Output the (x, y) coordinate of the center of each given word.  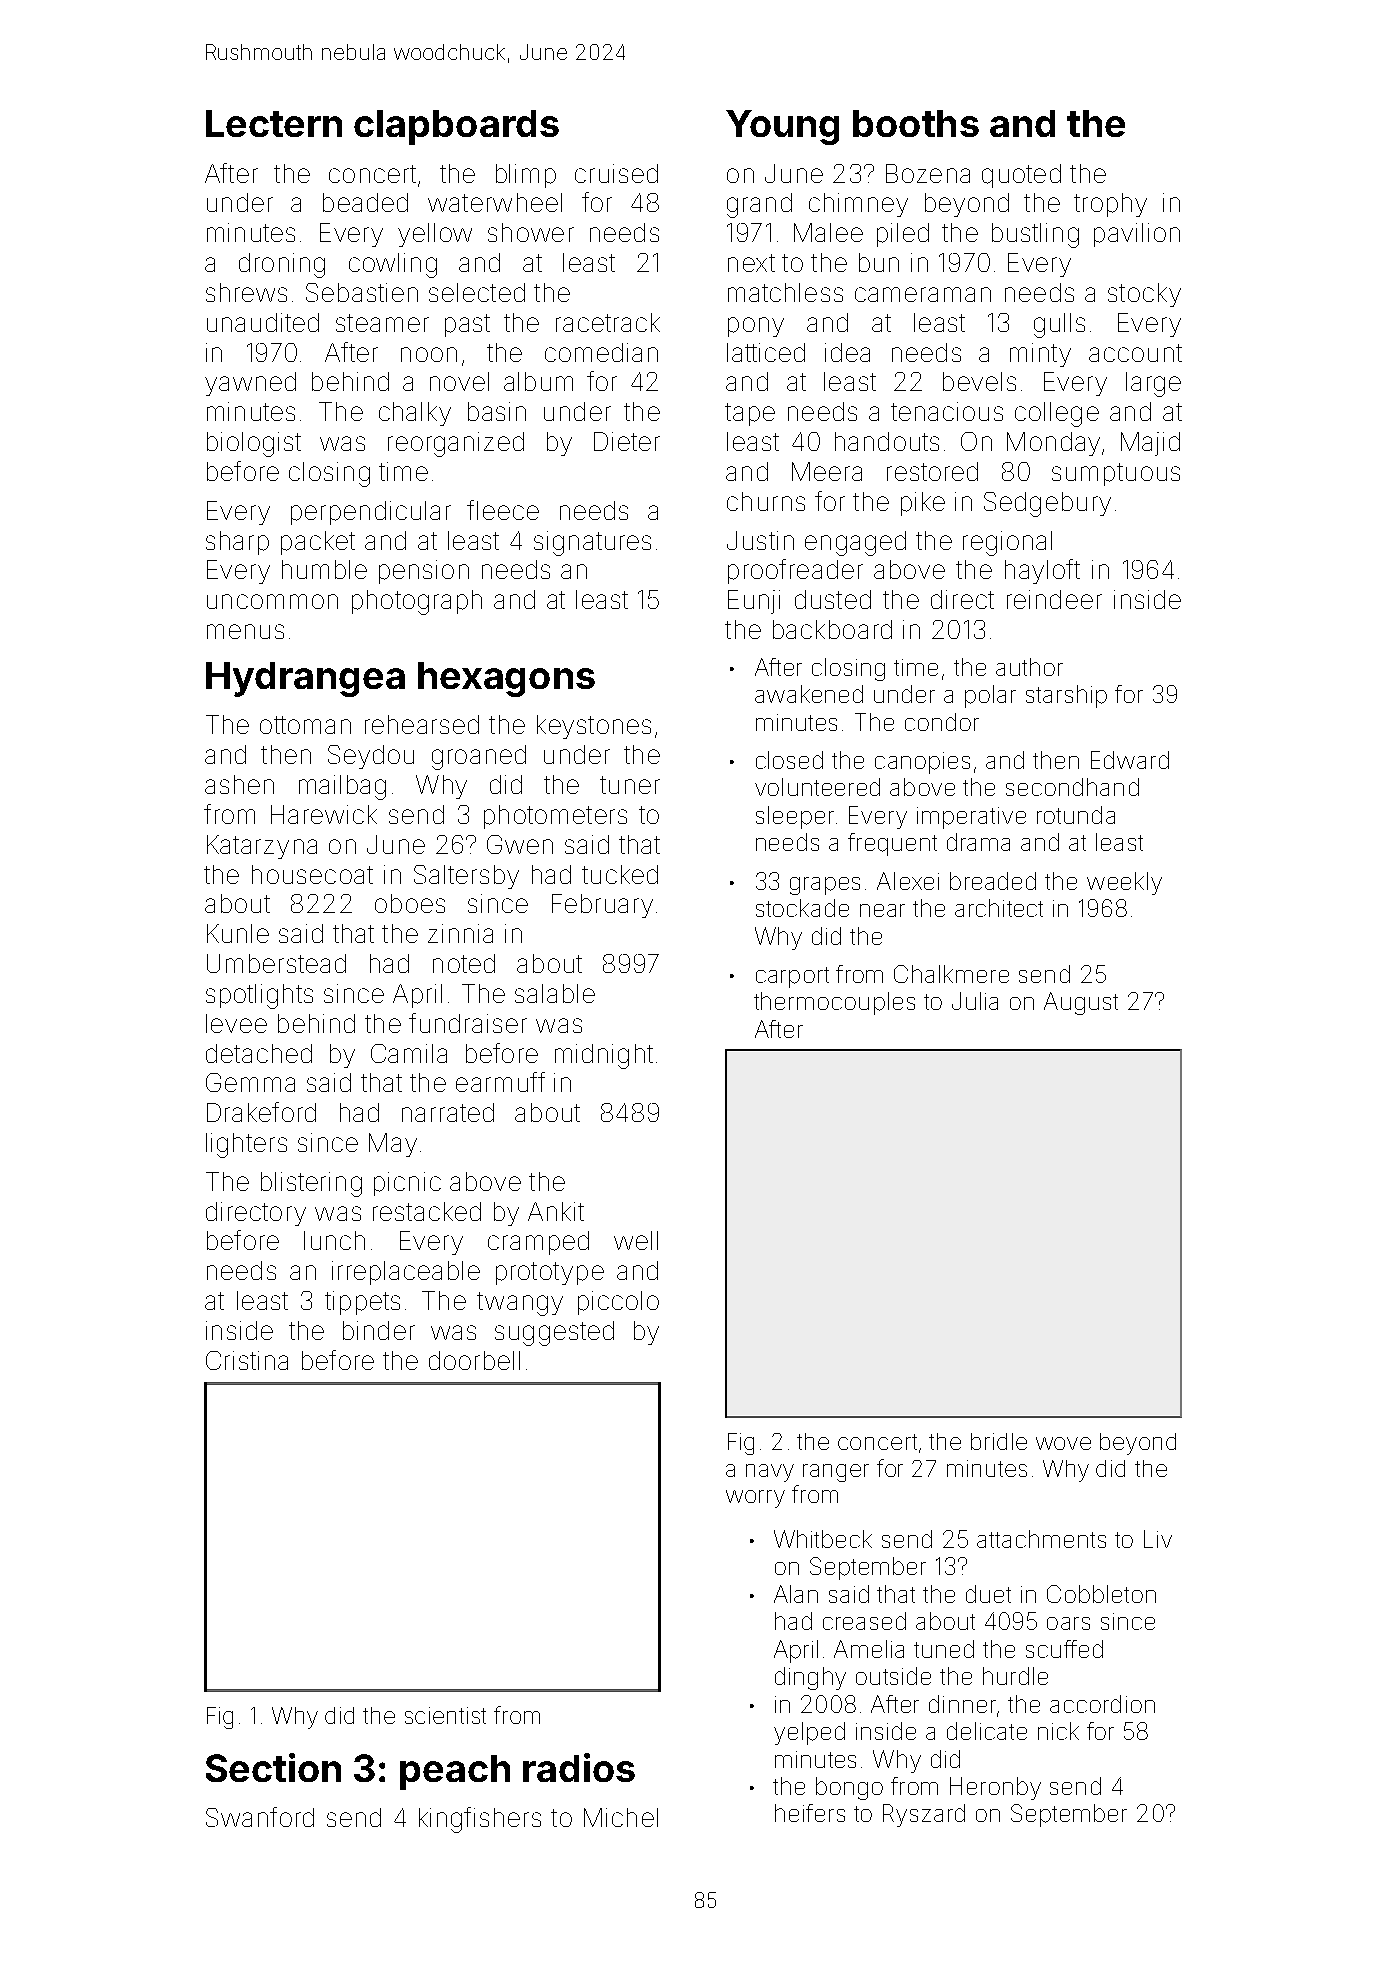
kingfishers (480, 1820)
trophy (1110, 205)
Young (782, 127)
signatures (592, 543)
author (1029, 667)
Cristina (247, 1360)
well (636, 1240)
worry (755, 1499)
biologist (254, 444)
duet (988, 1594)
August (1081, 1003)
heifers (810, 1813)
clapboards (456, 127)
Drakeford (261, 1112)
